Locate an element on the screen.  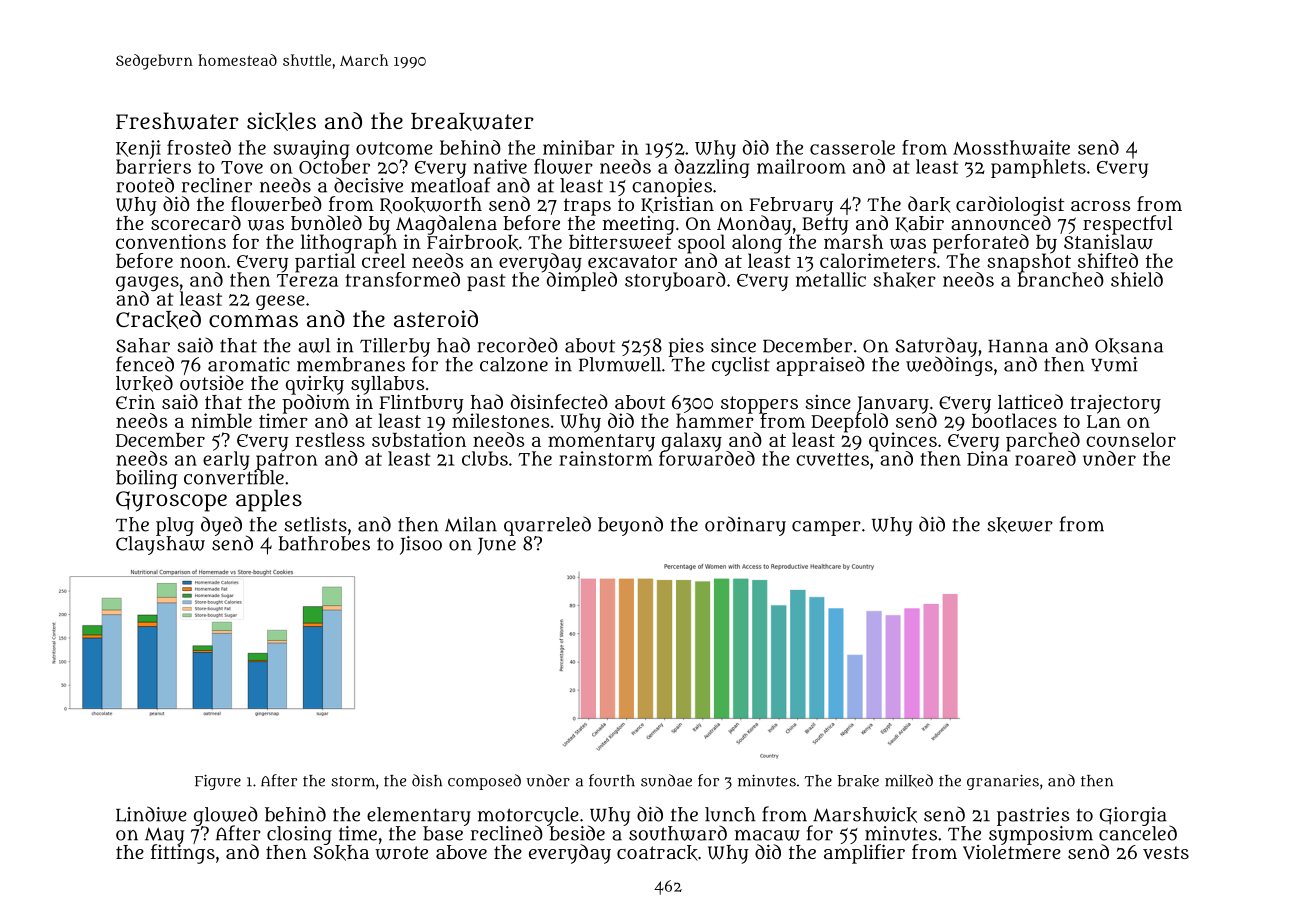
beyond is located at coordinates (630, 526).
